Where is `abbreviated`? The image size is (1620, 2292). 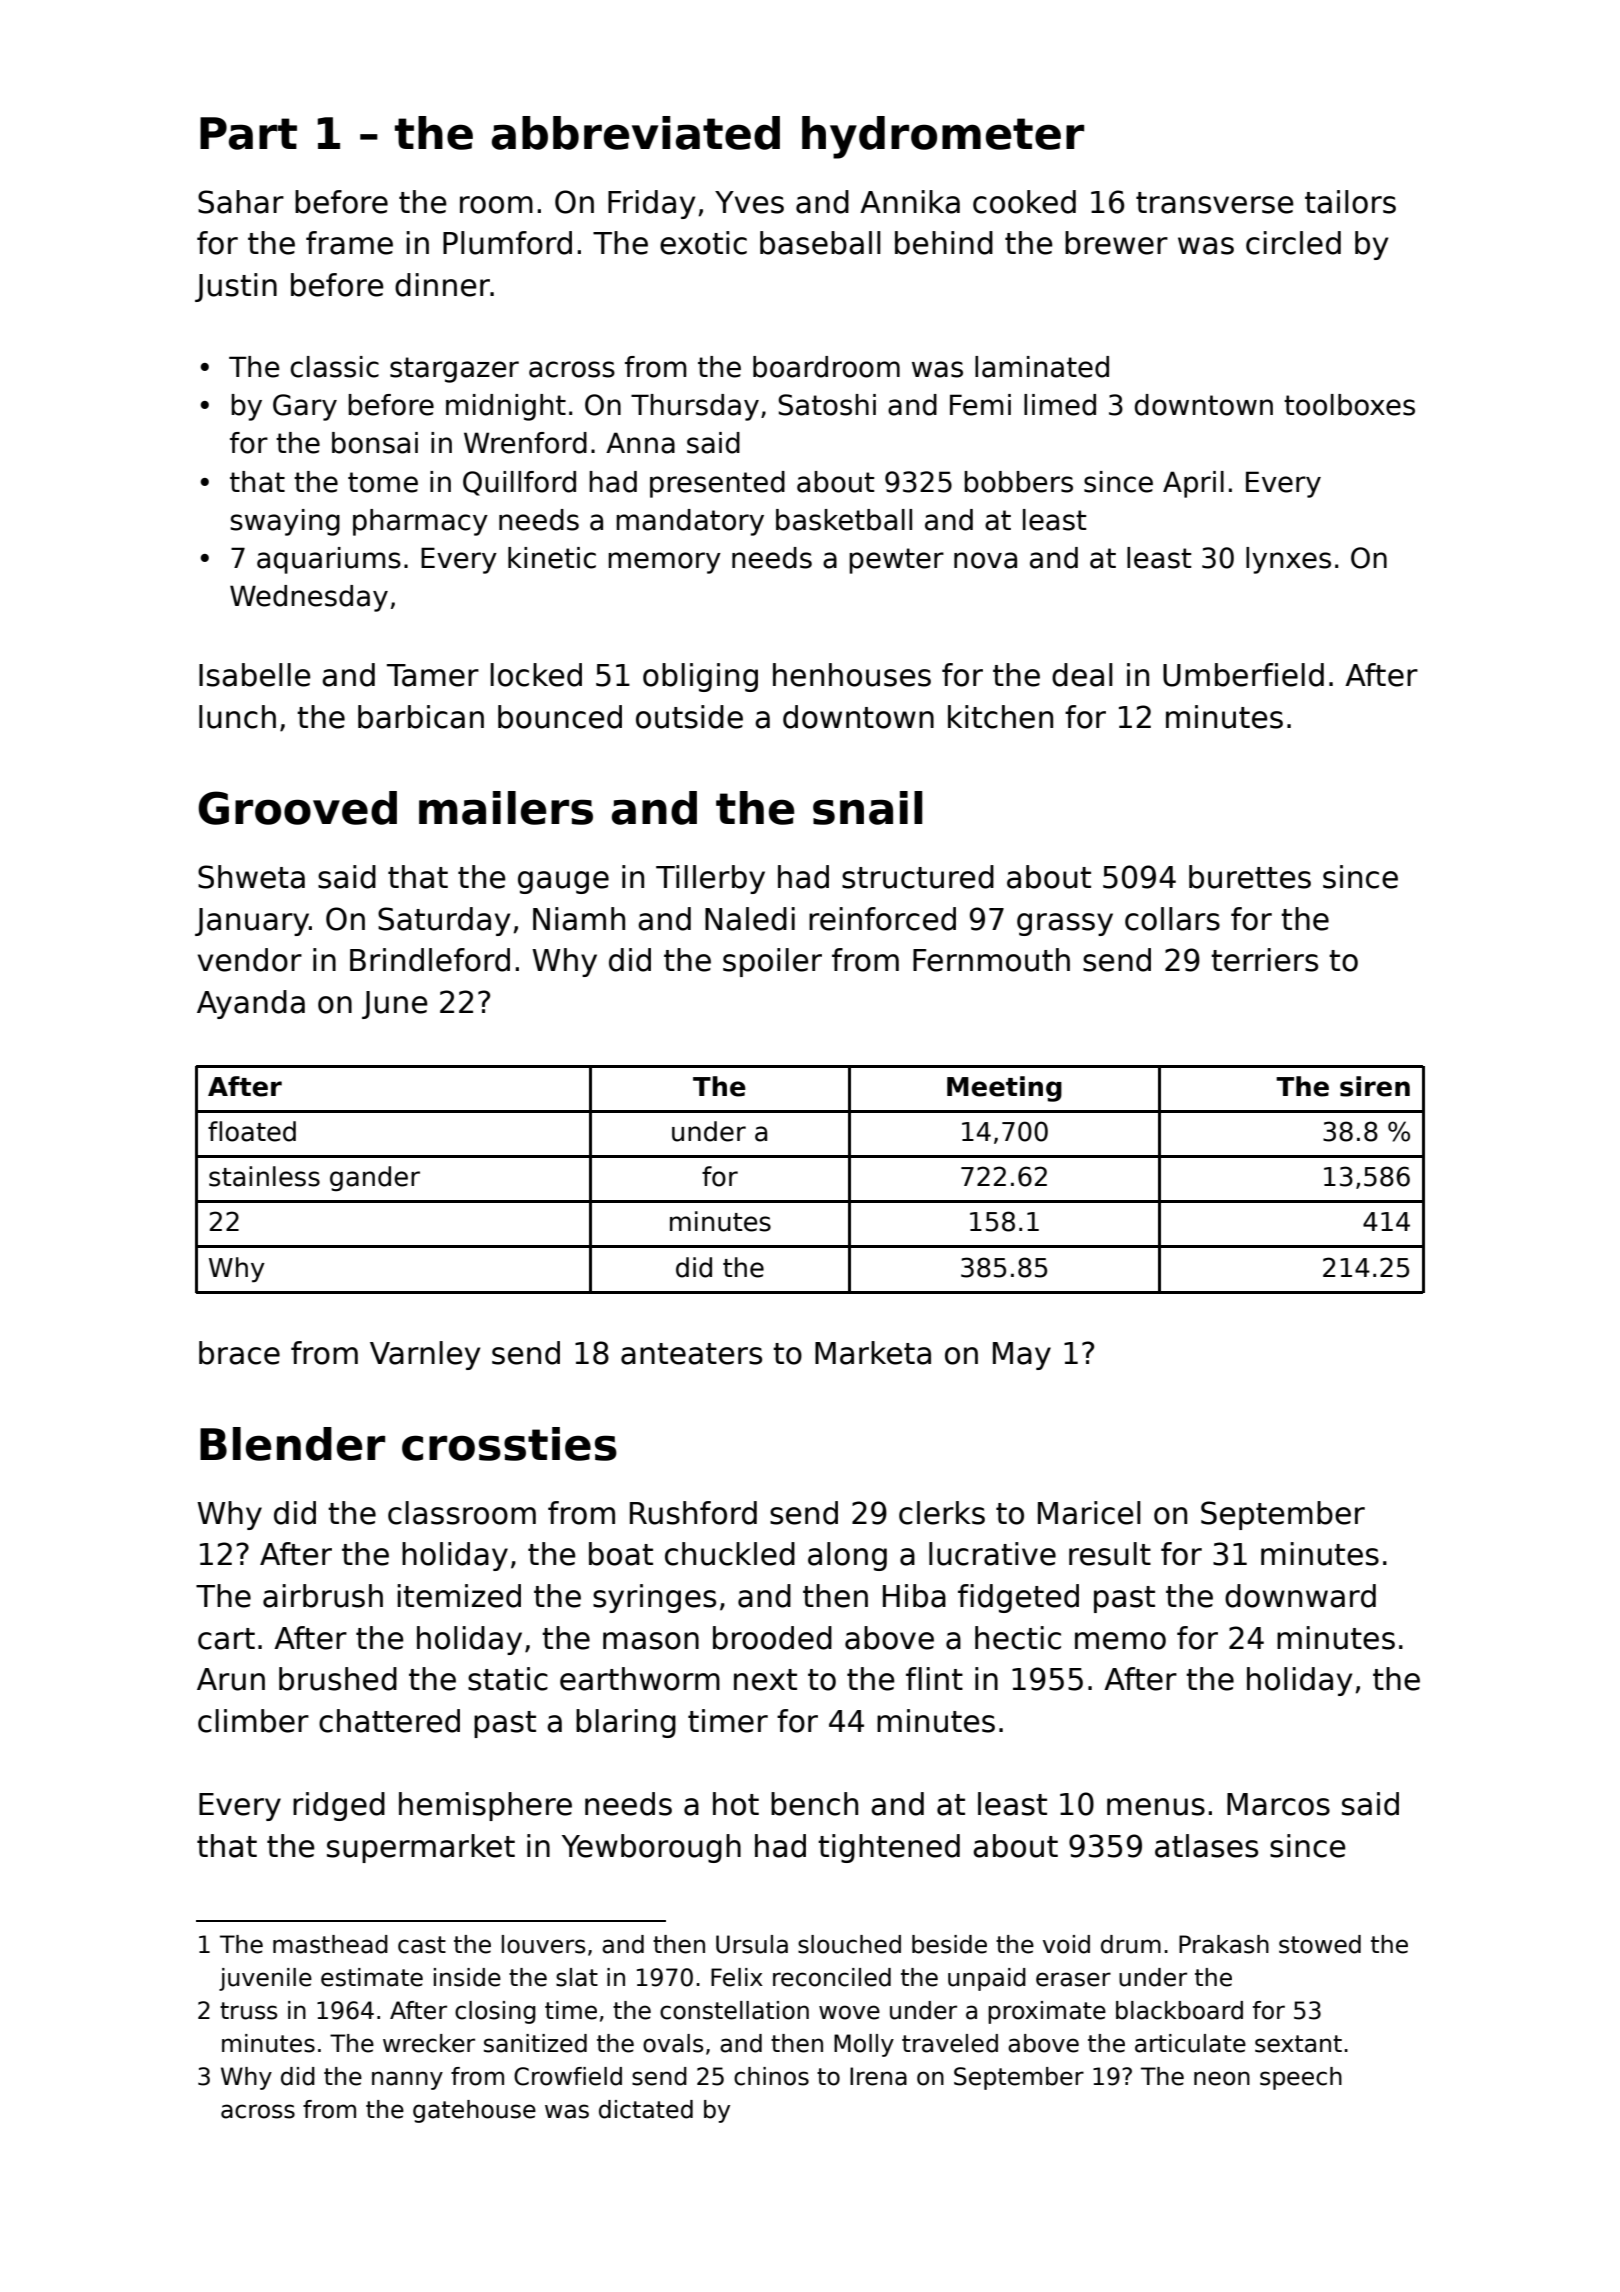 abbreviated is located at coordinates (636, 133).
